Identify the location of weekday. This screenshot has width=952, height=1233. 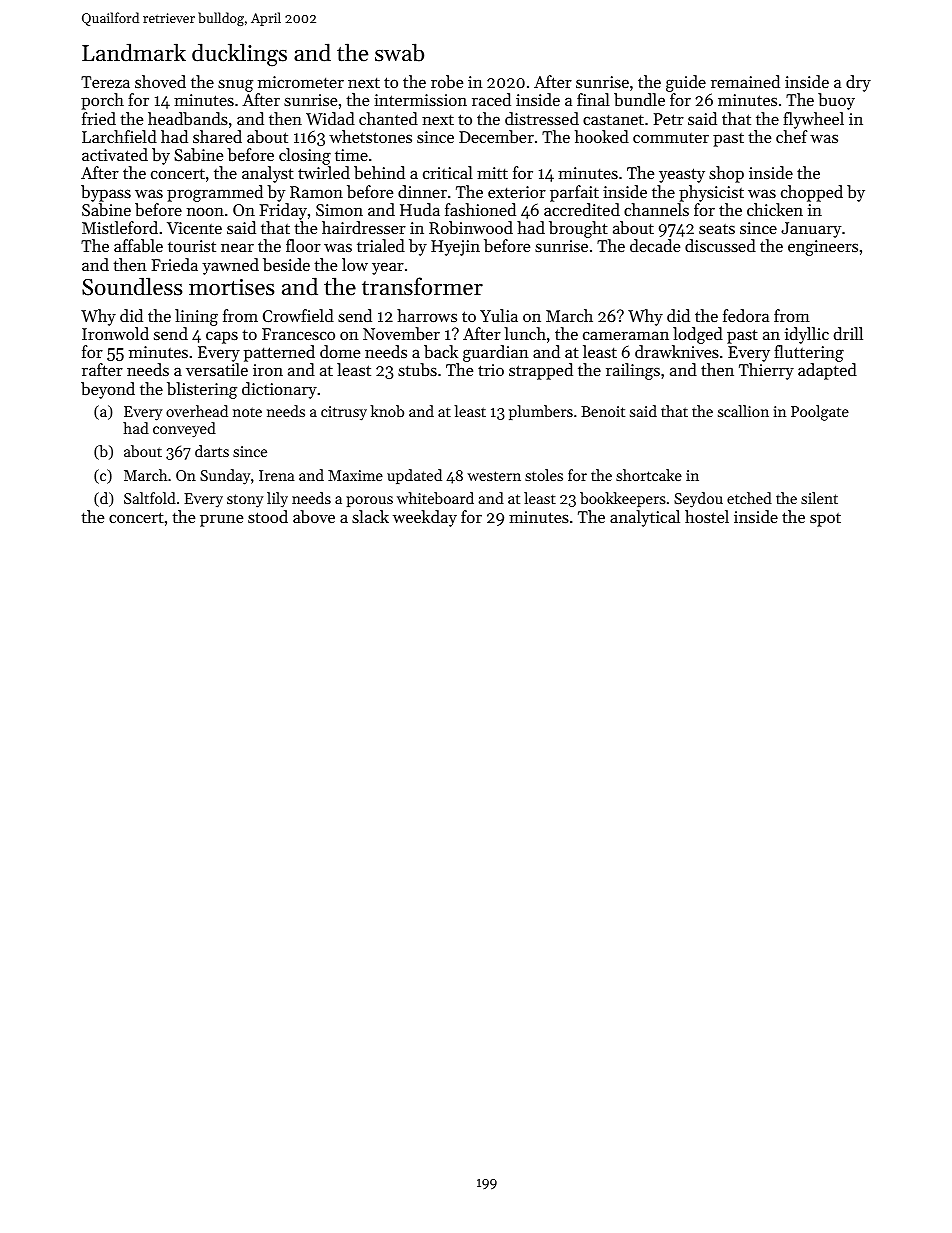
(425, 518).
